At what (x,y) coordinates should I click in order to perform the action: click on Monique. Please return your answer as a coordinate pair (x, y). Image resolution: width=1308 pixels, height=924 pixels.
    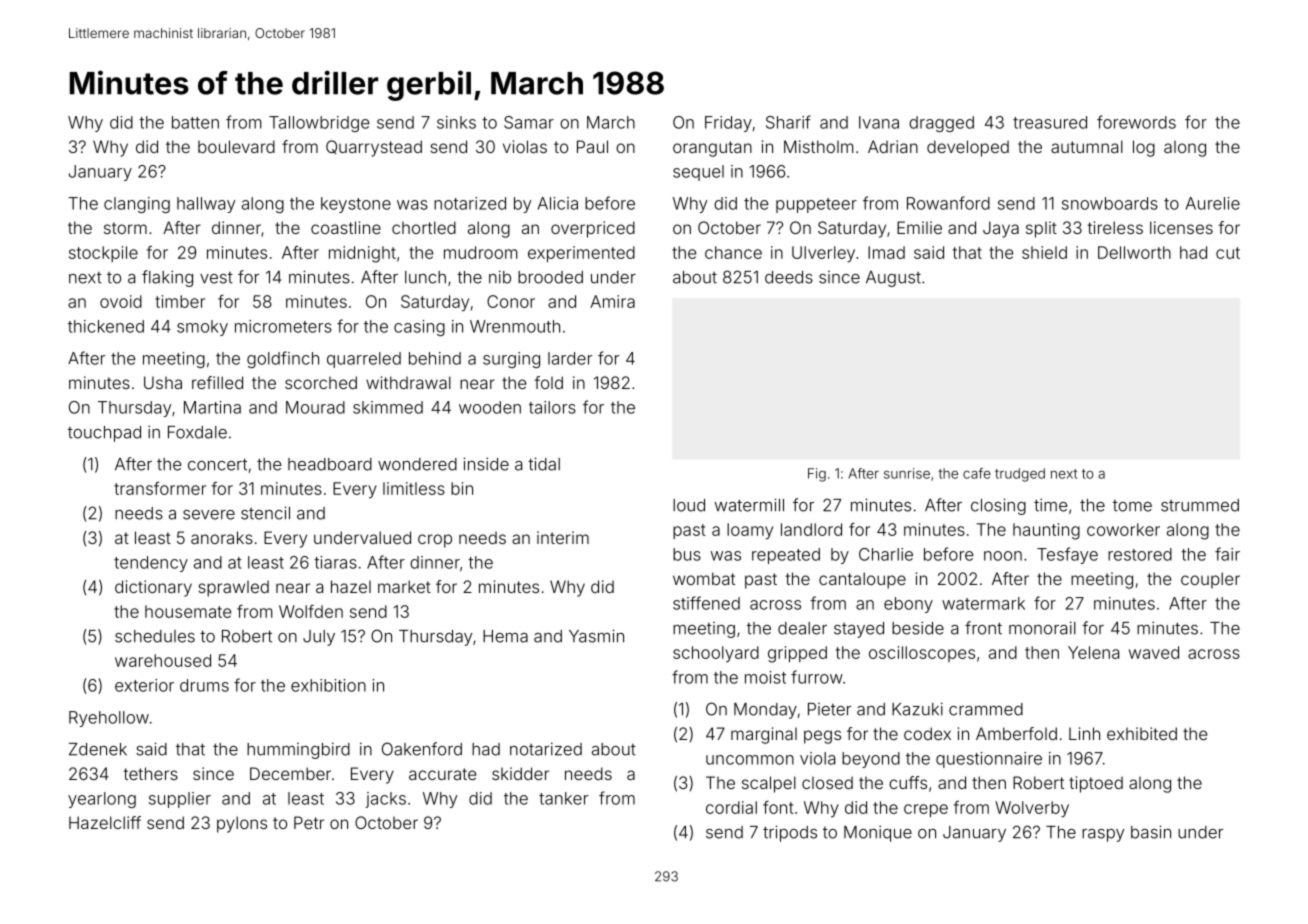
    Looking at the image, I should click on (878, 833).
